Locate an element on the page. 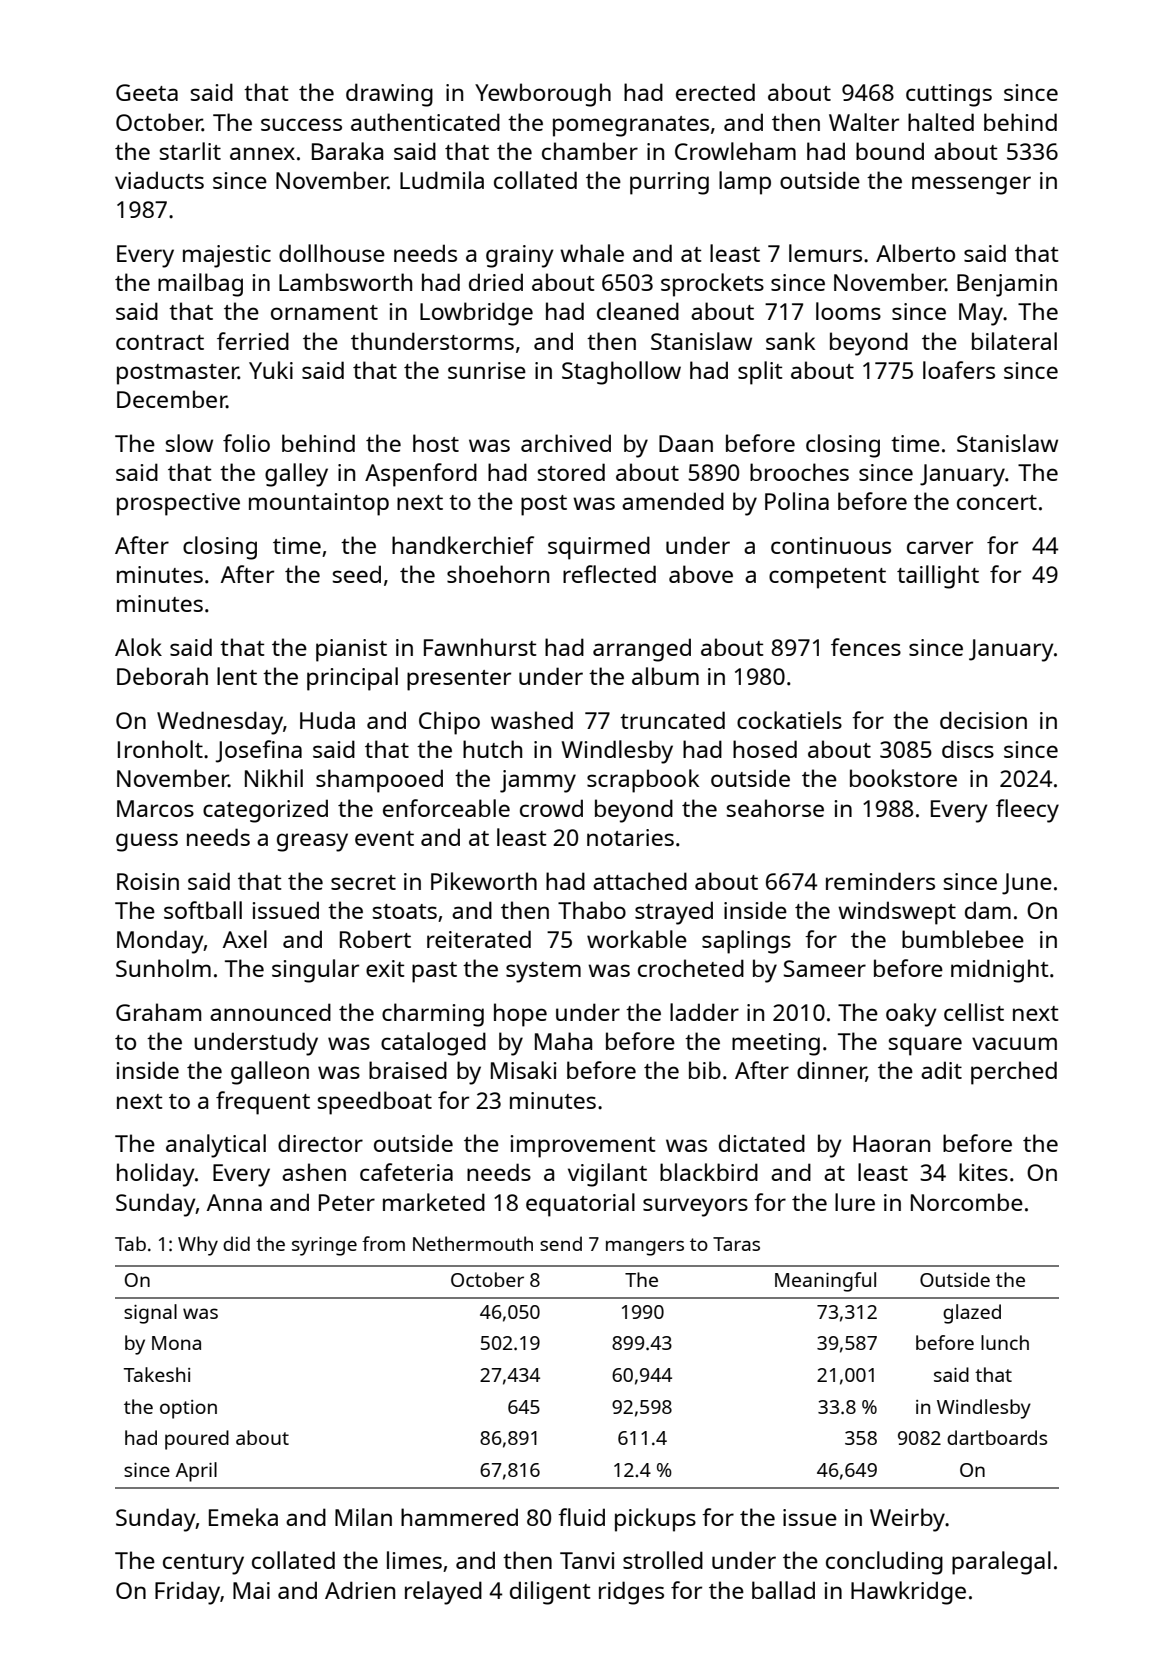 This document has width=1174, height=1660. relayed is located at coordinates (443, 1593).
